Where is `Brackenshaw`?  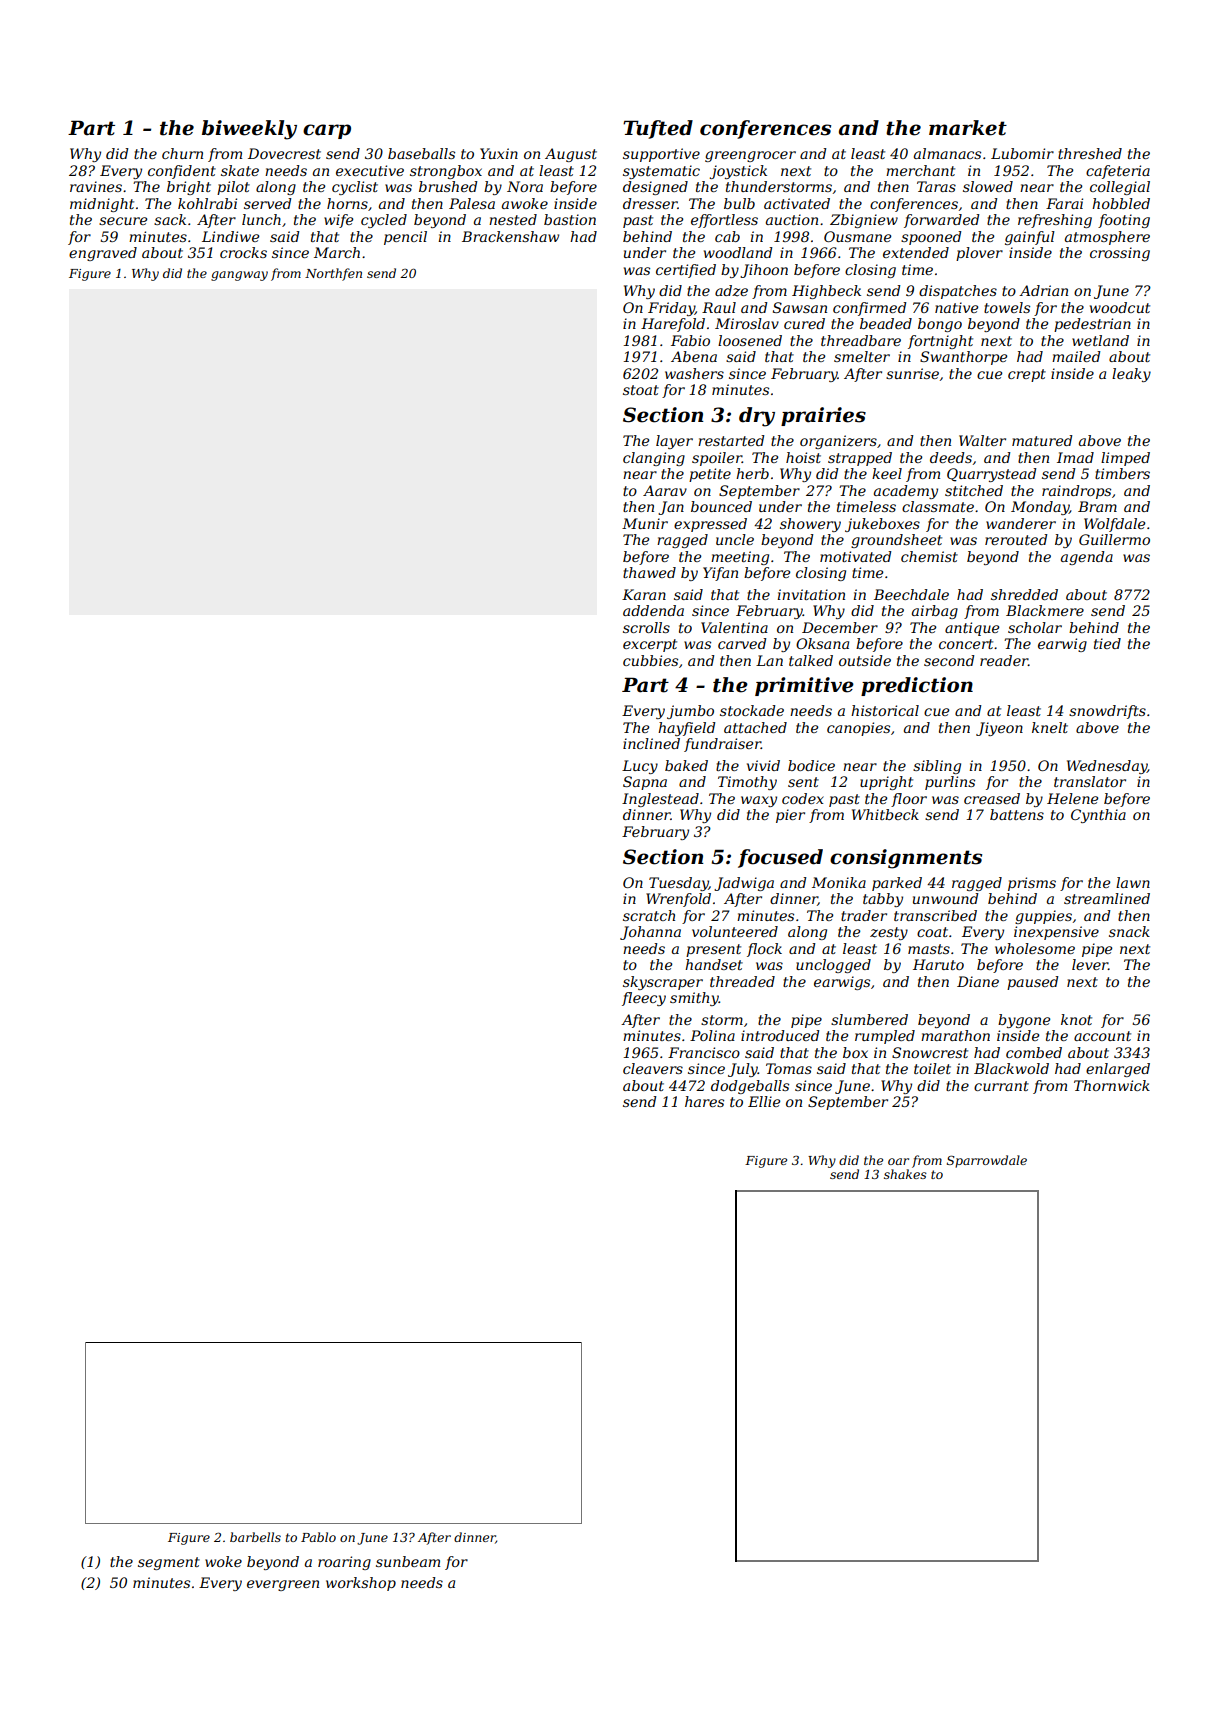
Brackenshaw is located at coordinates (510, 236).
